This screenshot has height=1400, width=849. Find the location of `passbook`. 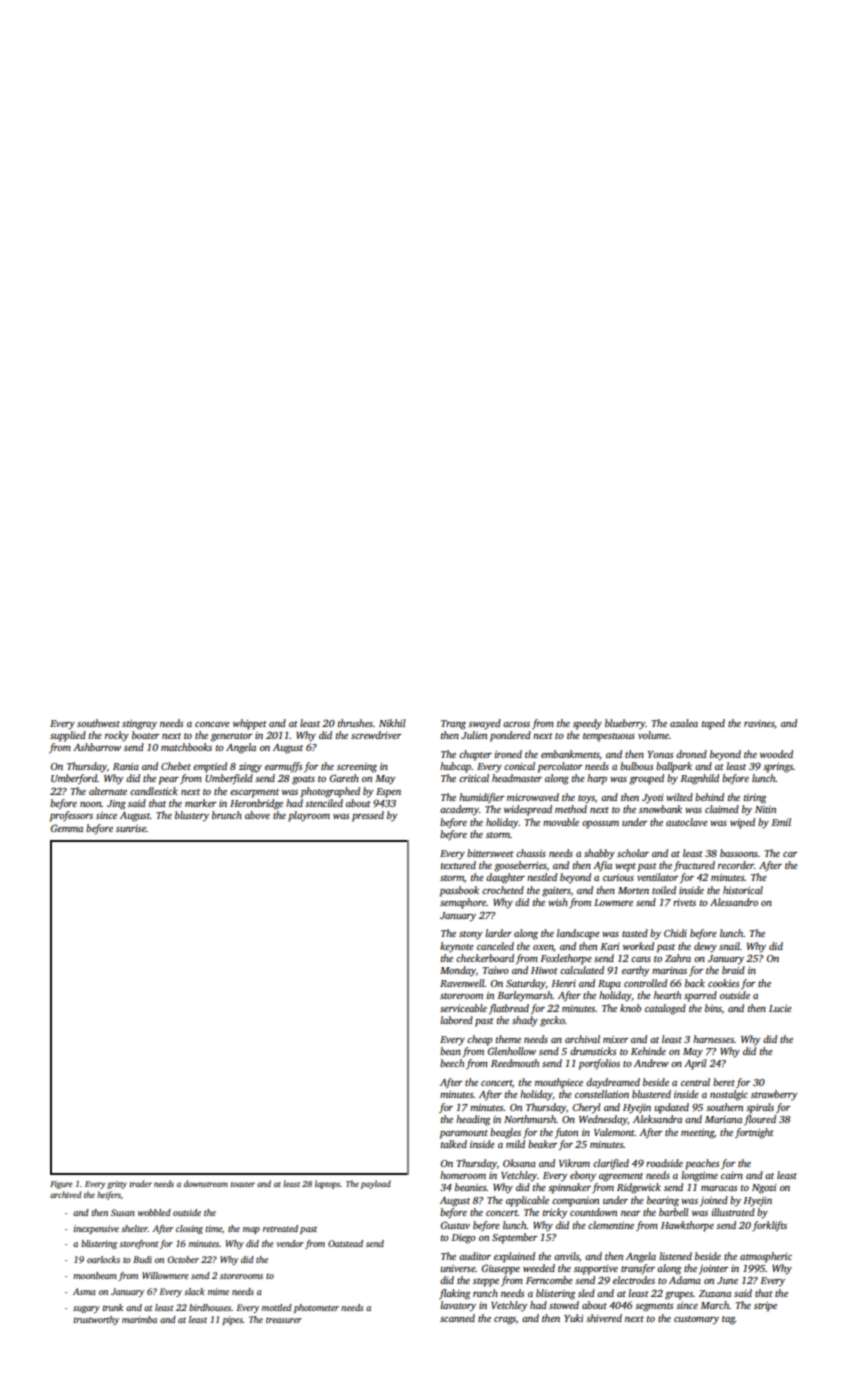

passbook is located at coordinates (459, 891).
